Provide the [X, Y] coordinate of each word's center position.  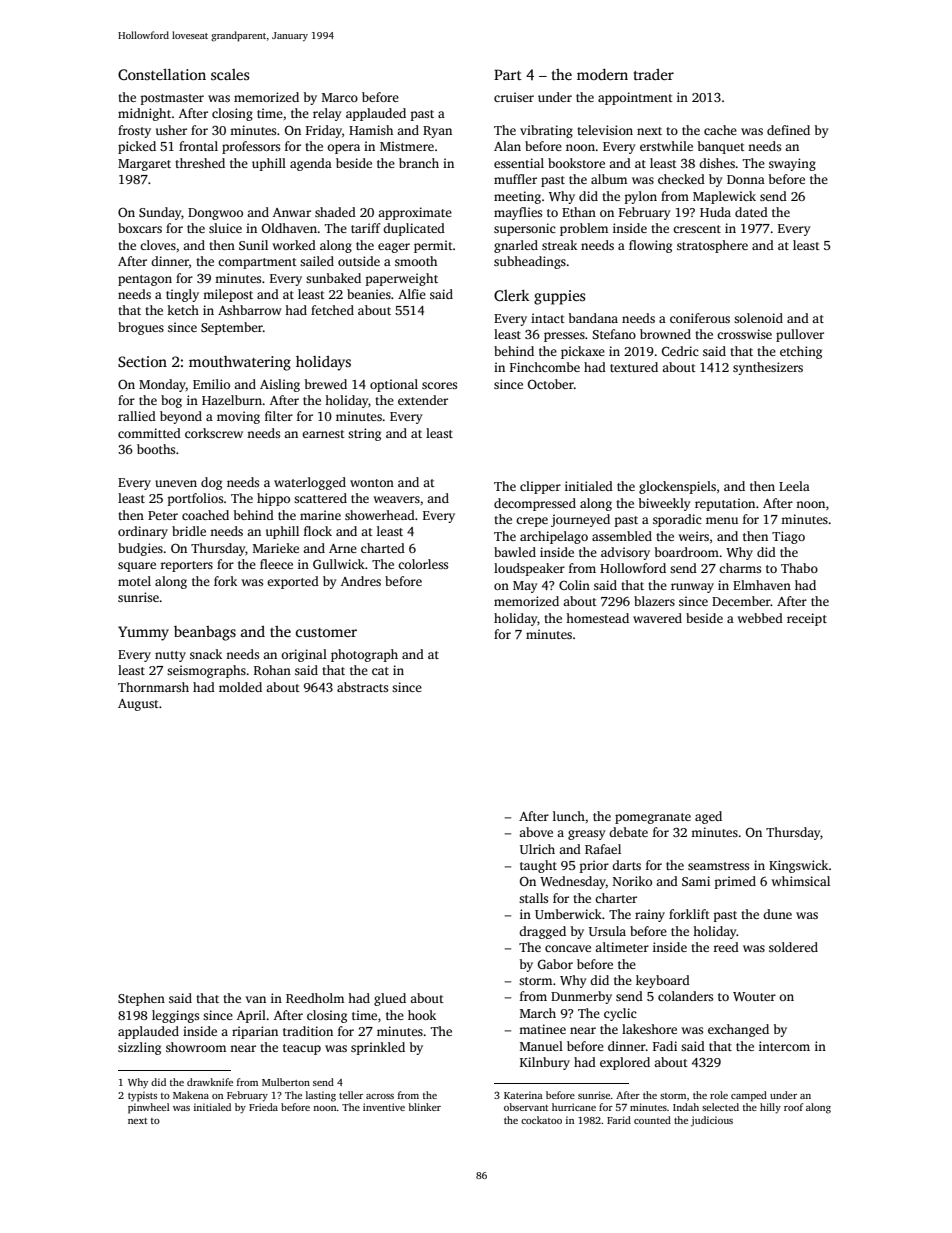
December [741, 601]
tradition [308, 1031]
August [138, 705]
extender [423, 400]
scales [230, 74]
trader [654, 74]
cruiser [514, 97]
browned [665, 334]
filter [279, 416]
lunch [569, 816]
